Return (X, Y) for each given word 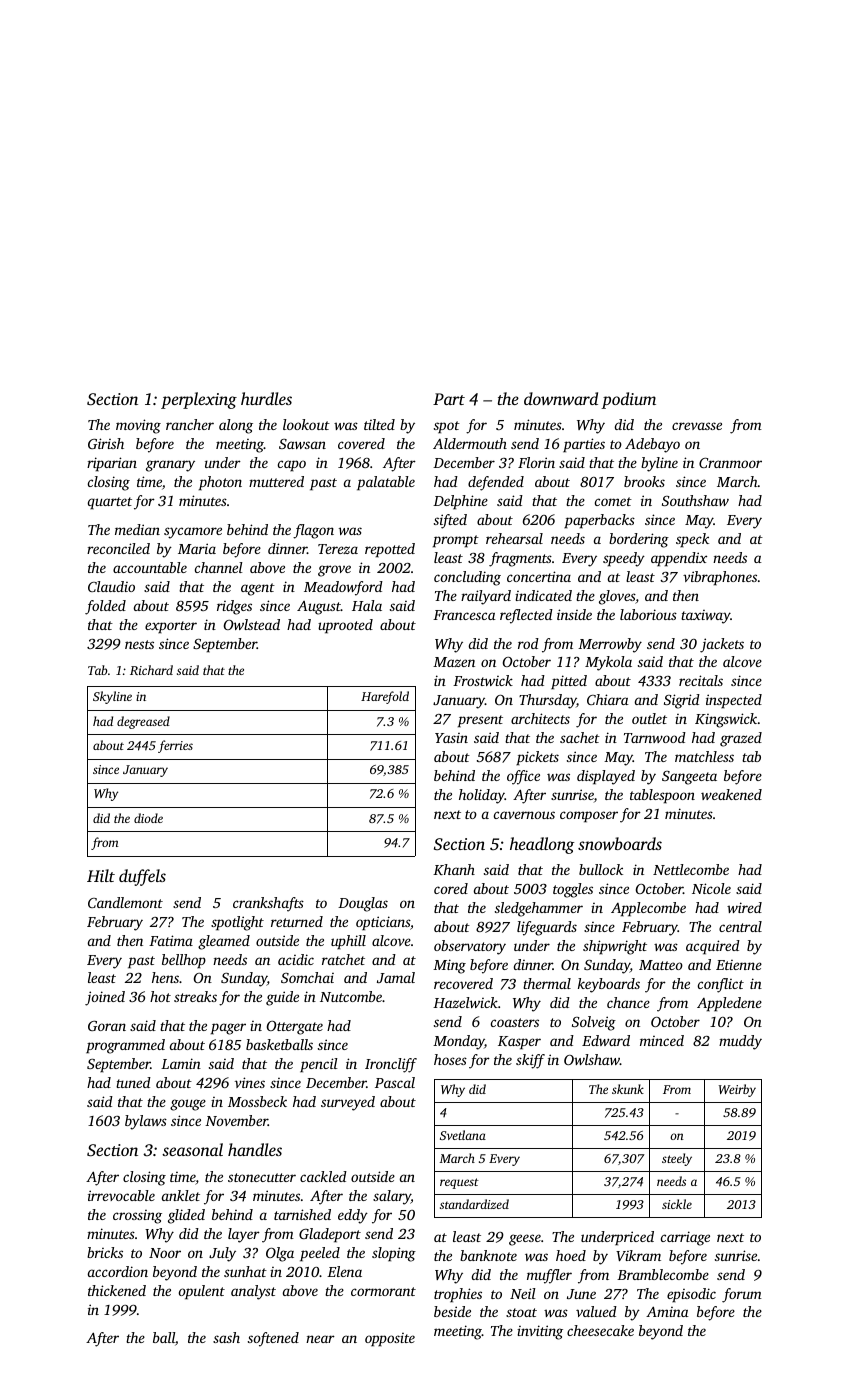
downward (561, 398)
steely (677, 1159)
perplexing (199, 400)
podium (628, 400)
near (320, 1339)
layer (244, 1235)
